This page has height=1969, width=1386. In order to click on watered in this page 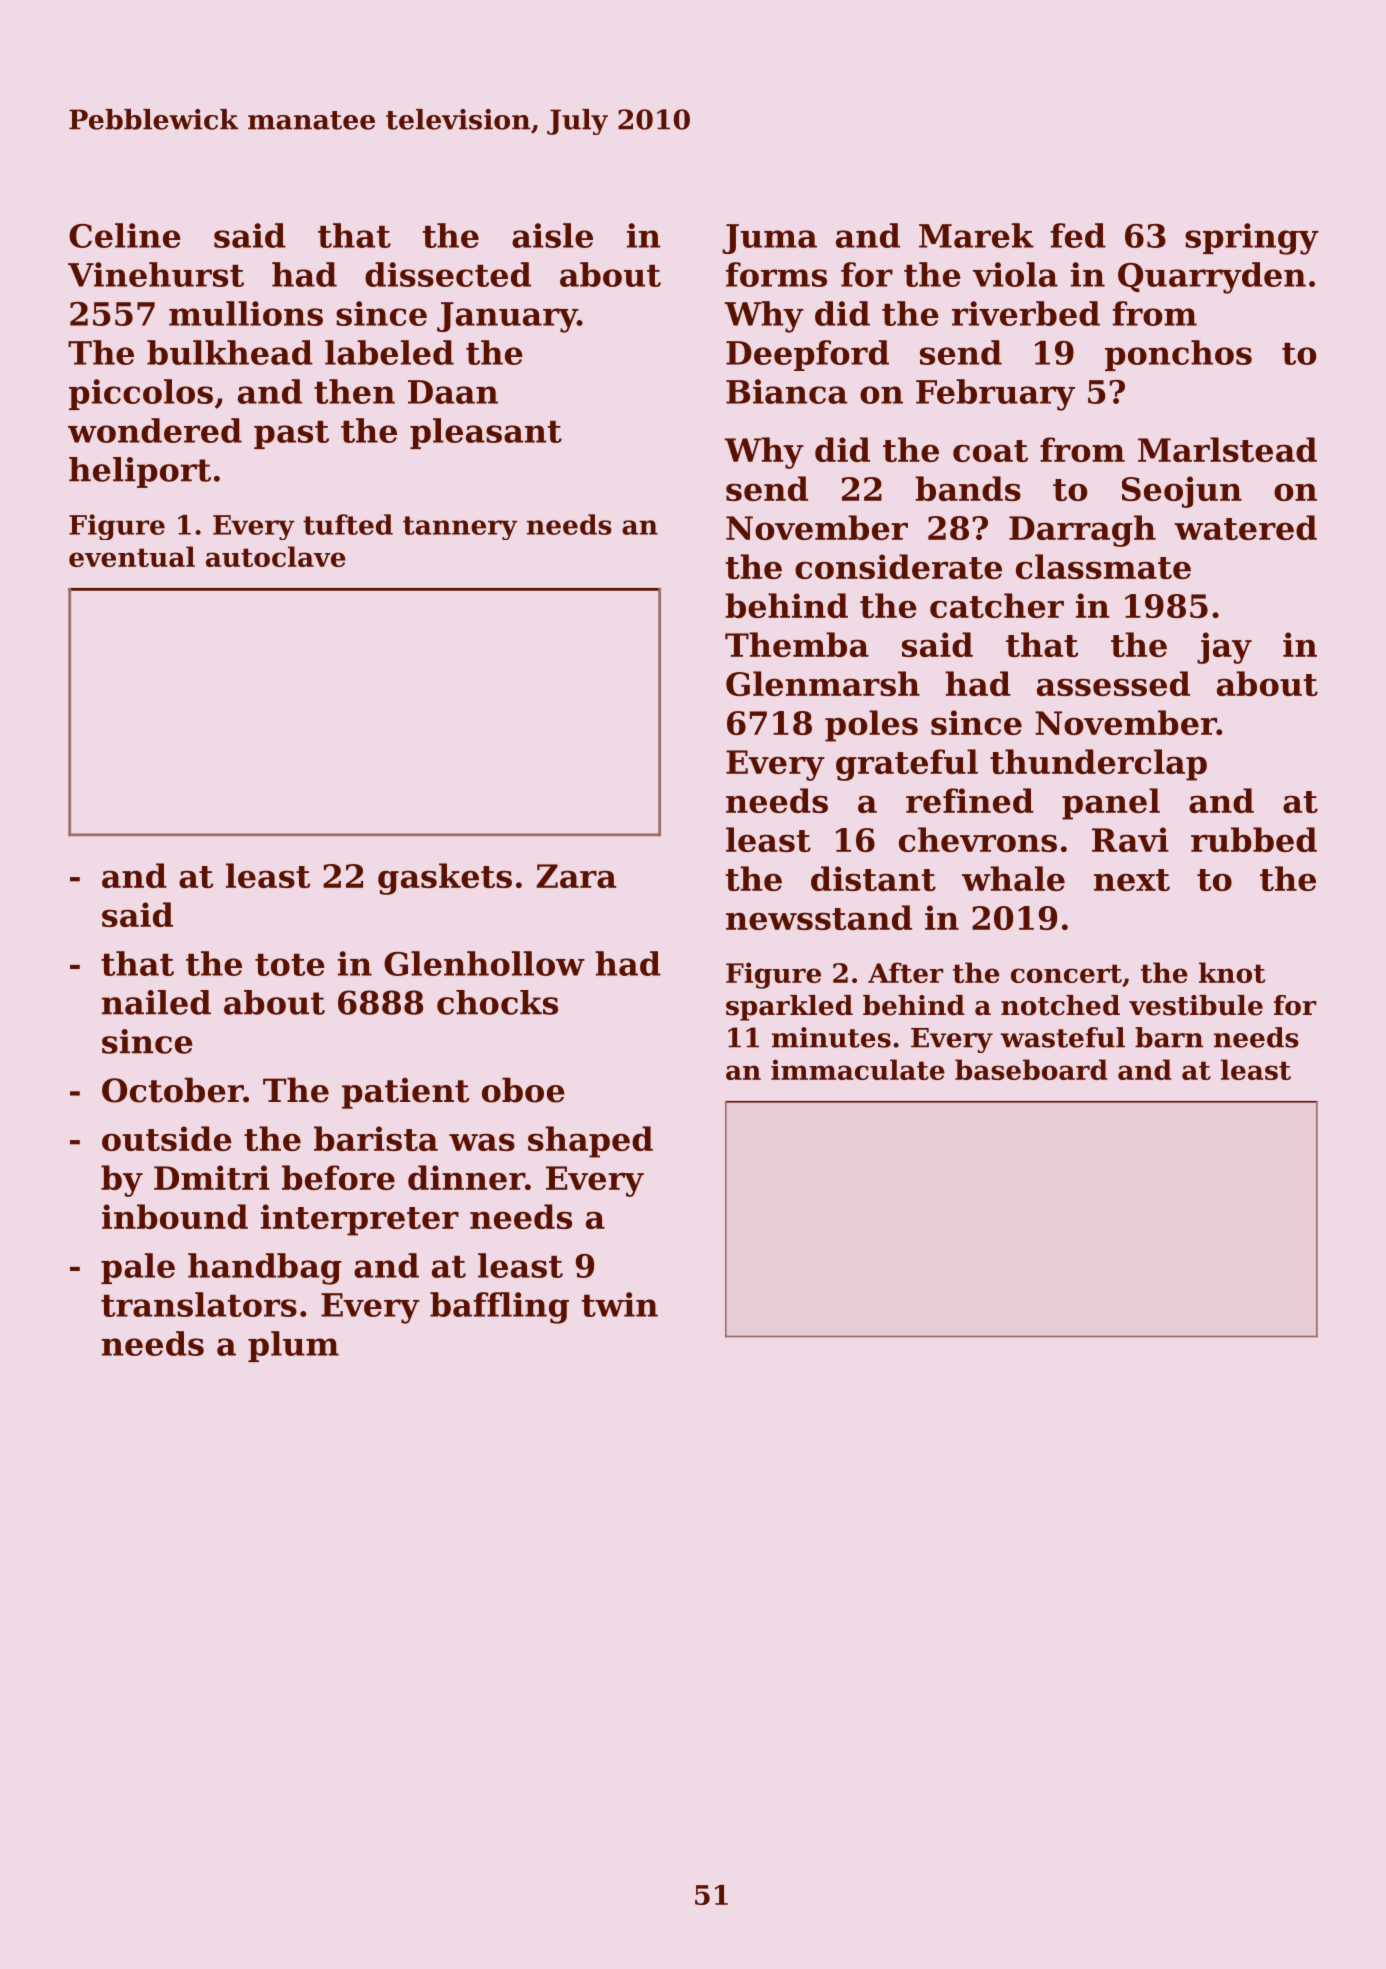, I will do `click(1245, 527)`.
